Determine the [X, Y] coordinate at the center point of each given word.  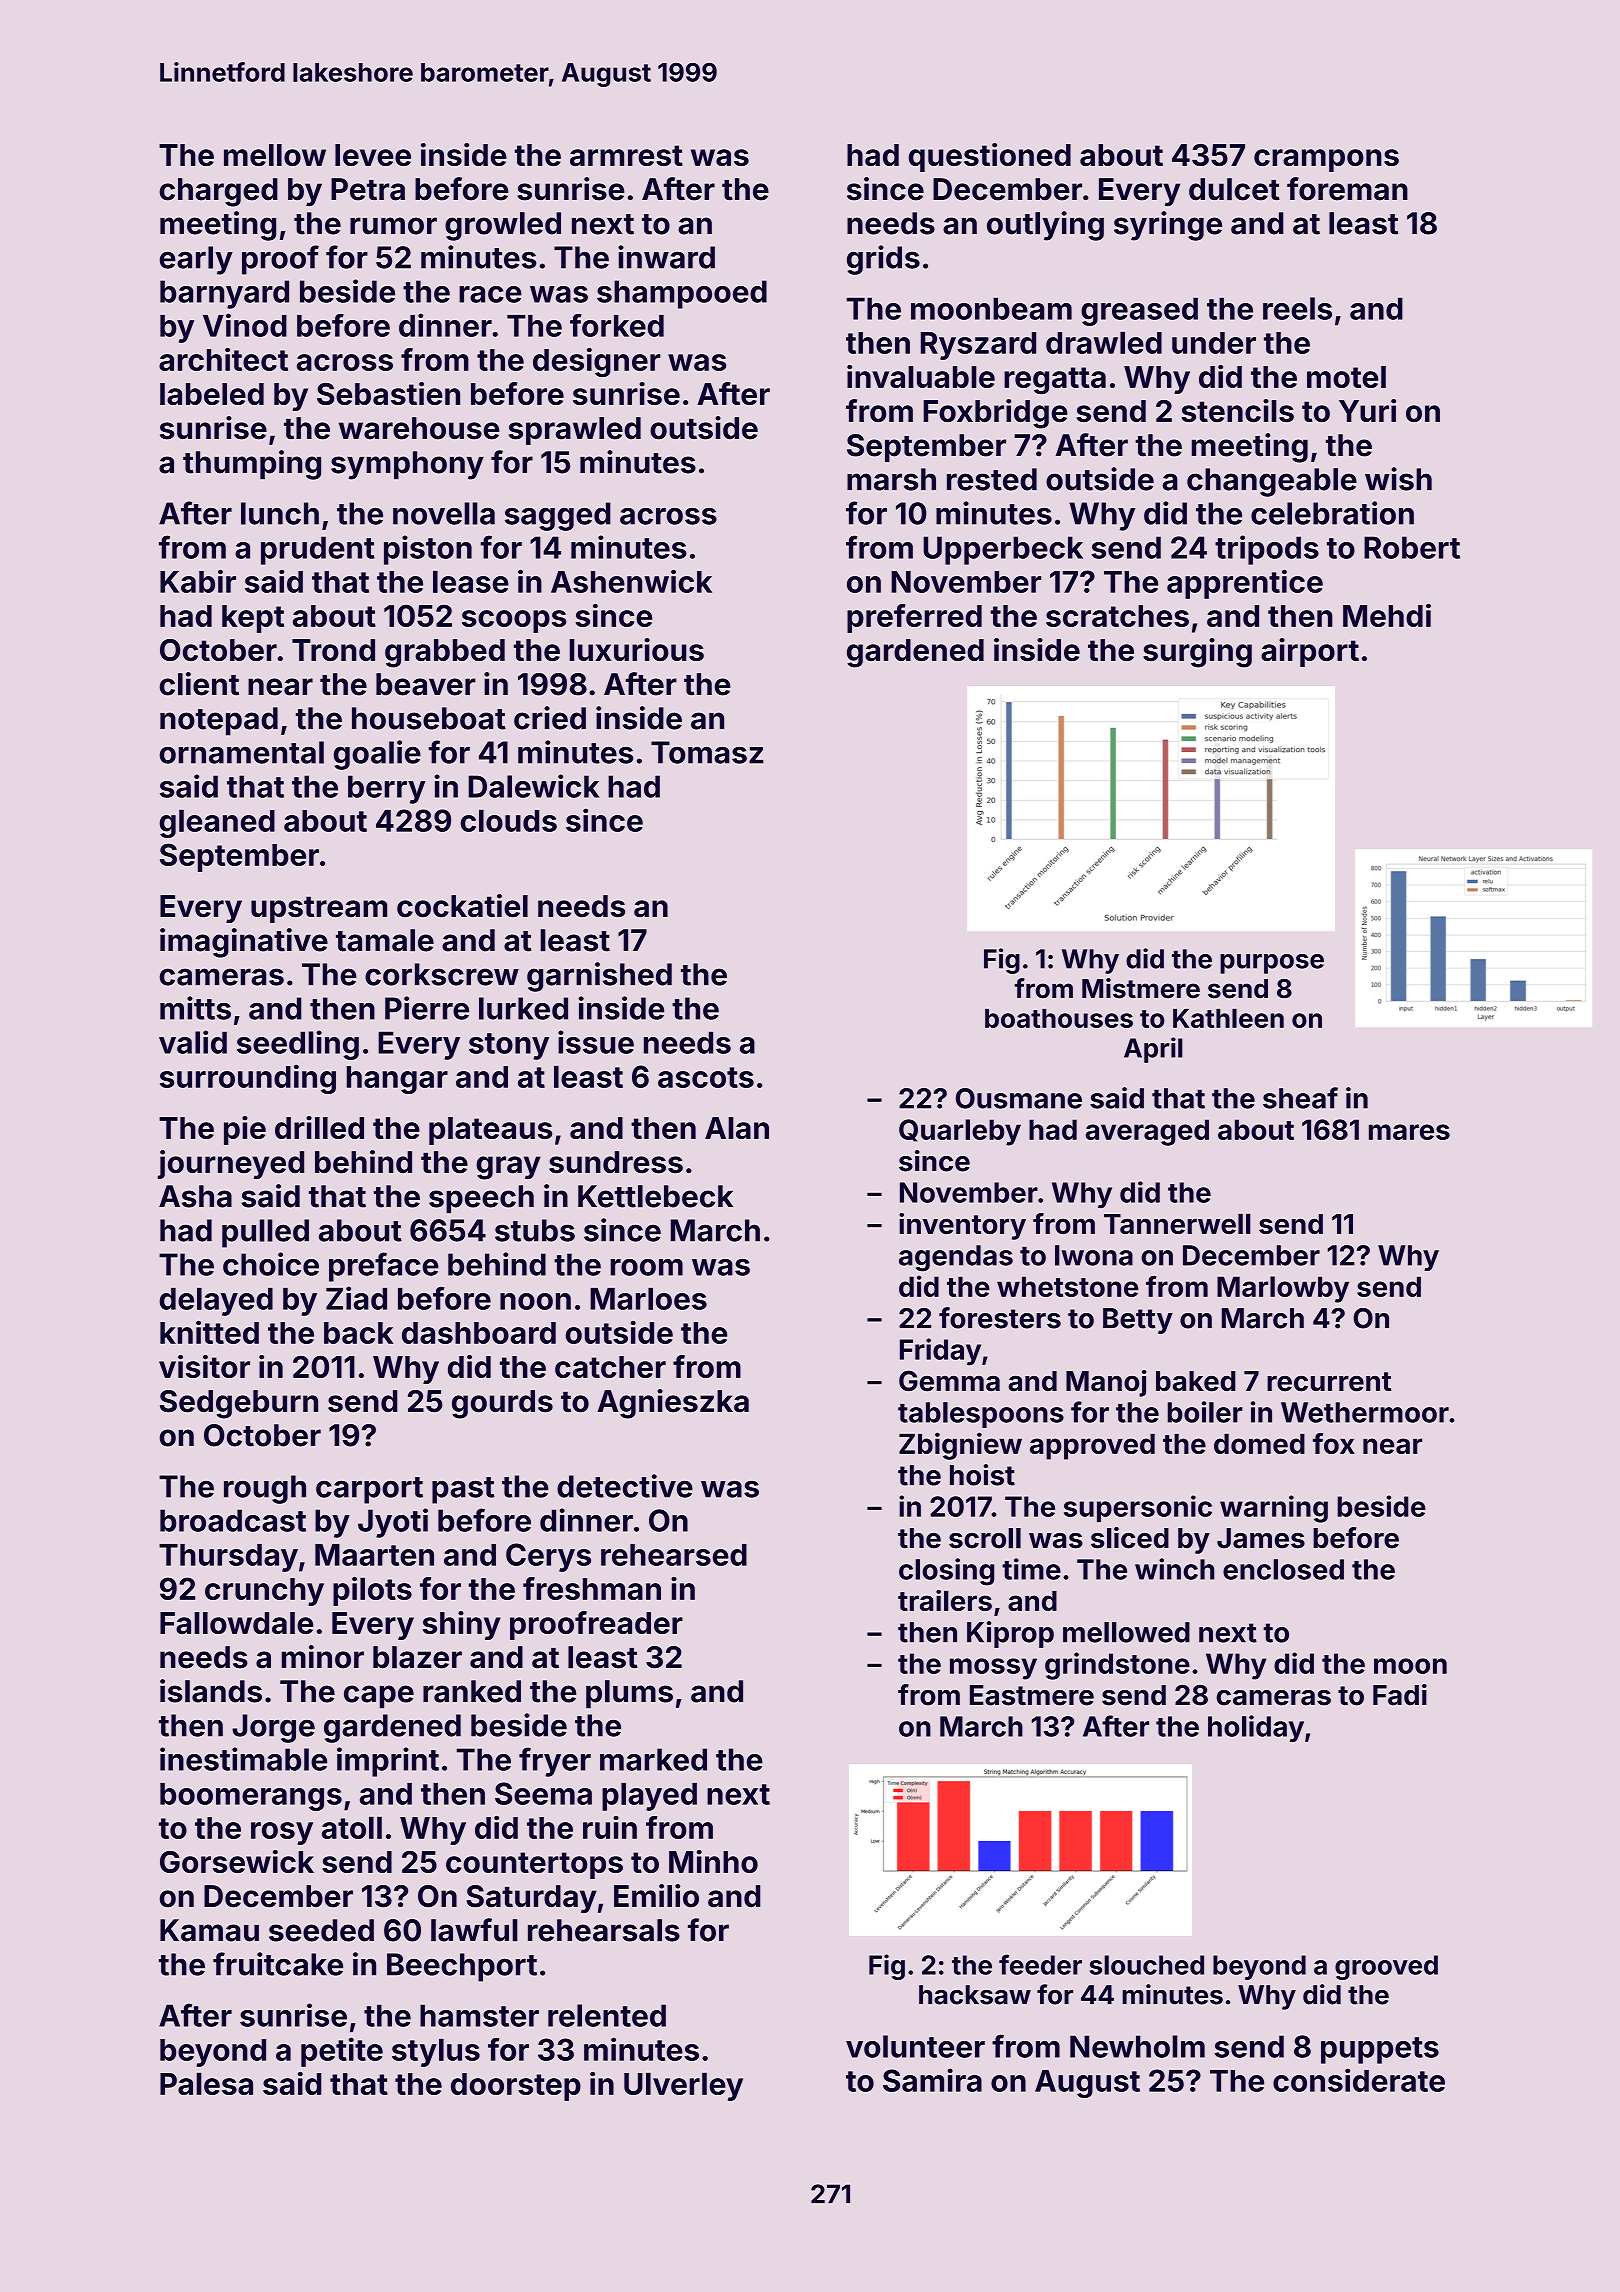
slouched [1147, 1965]
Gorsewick [237, 1861]
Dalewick [533, 786]
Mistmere [1141, 988]
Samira [932, 2080]
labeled [212, 394]
